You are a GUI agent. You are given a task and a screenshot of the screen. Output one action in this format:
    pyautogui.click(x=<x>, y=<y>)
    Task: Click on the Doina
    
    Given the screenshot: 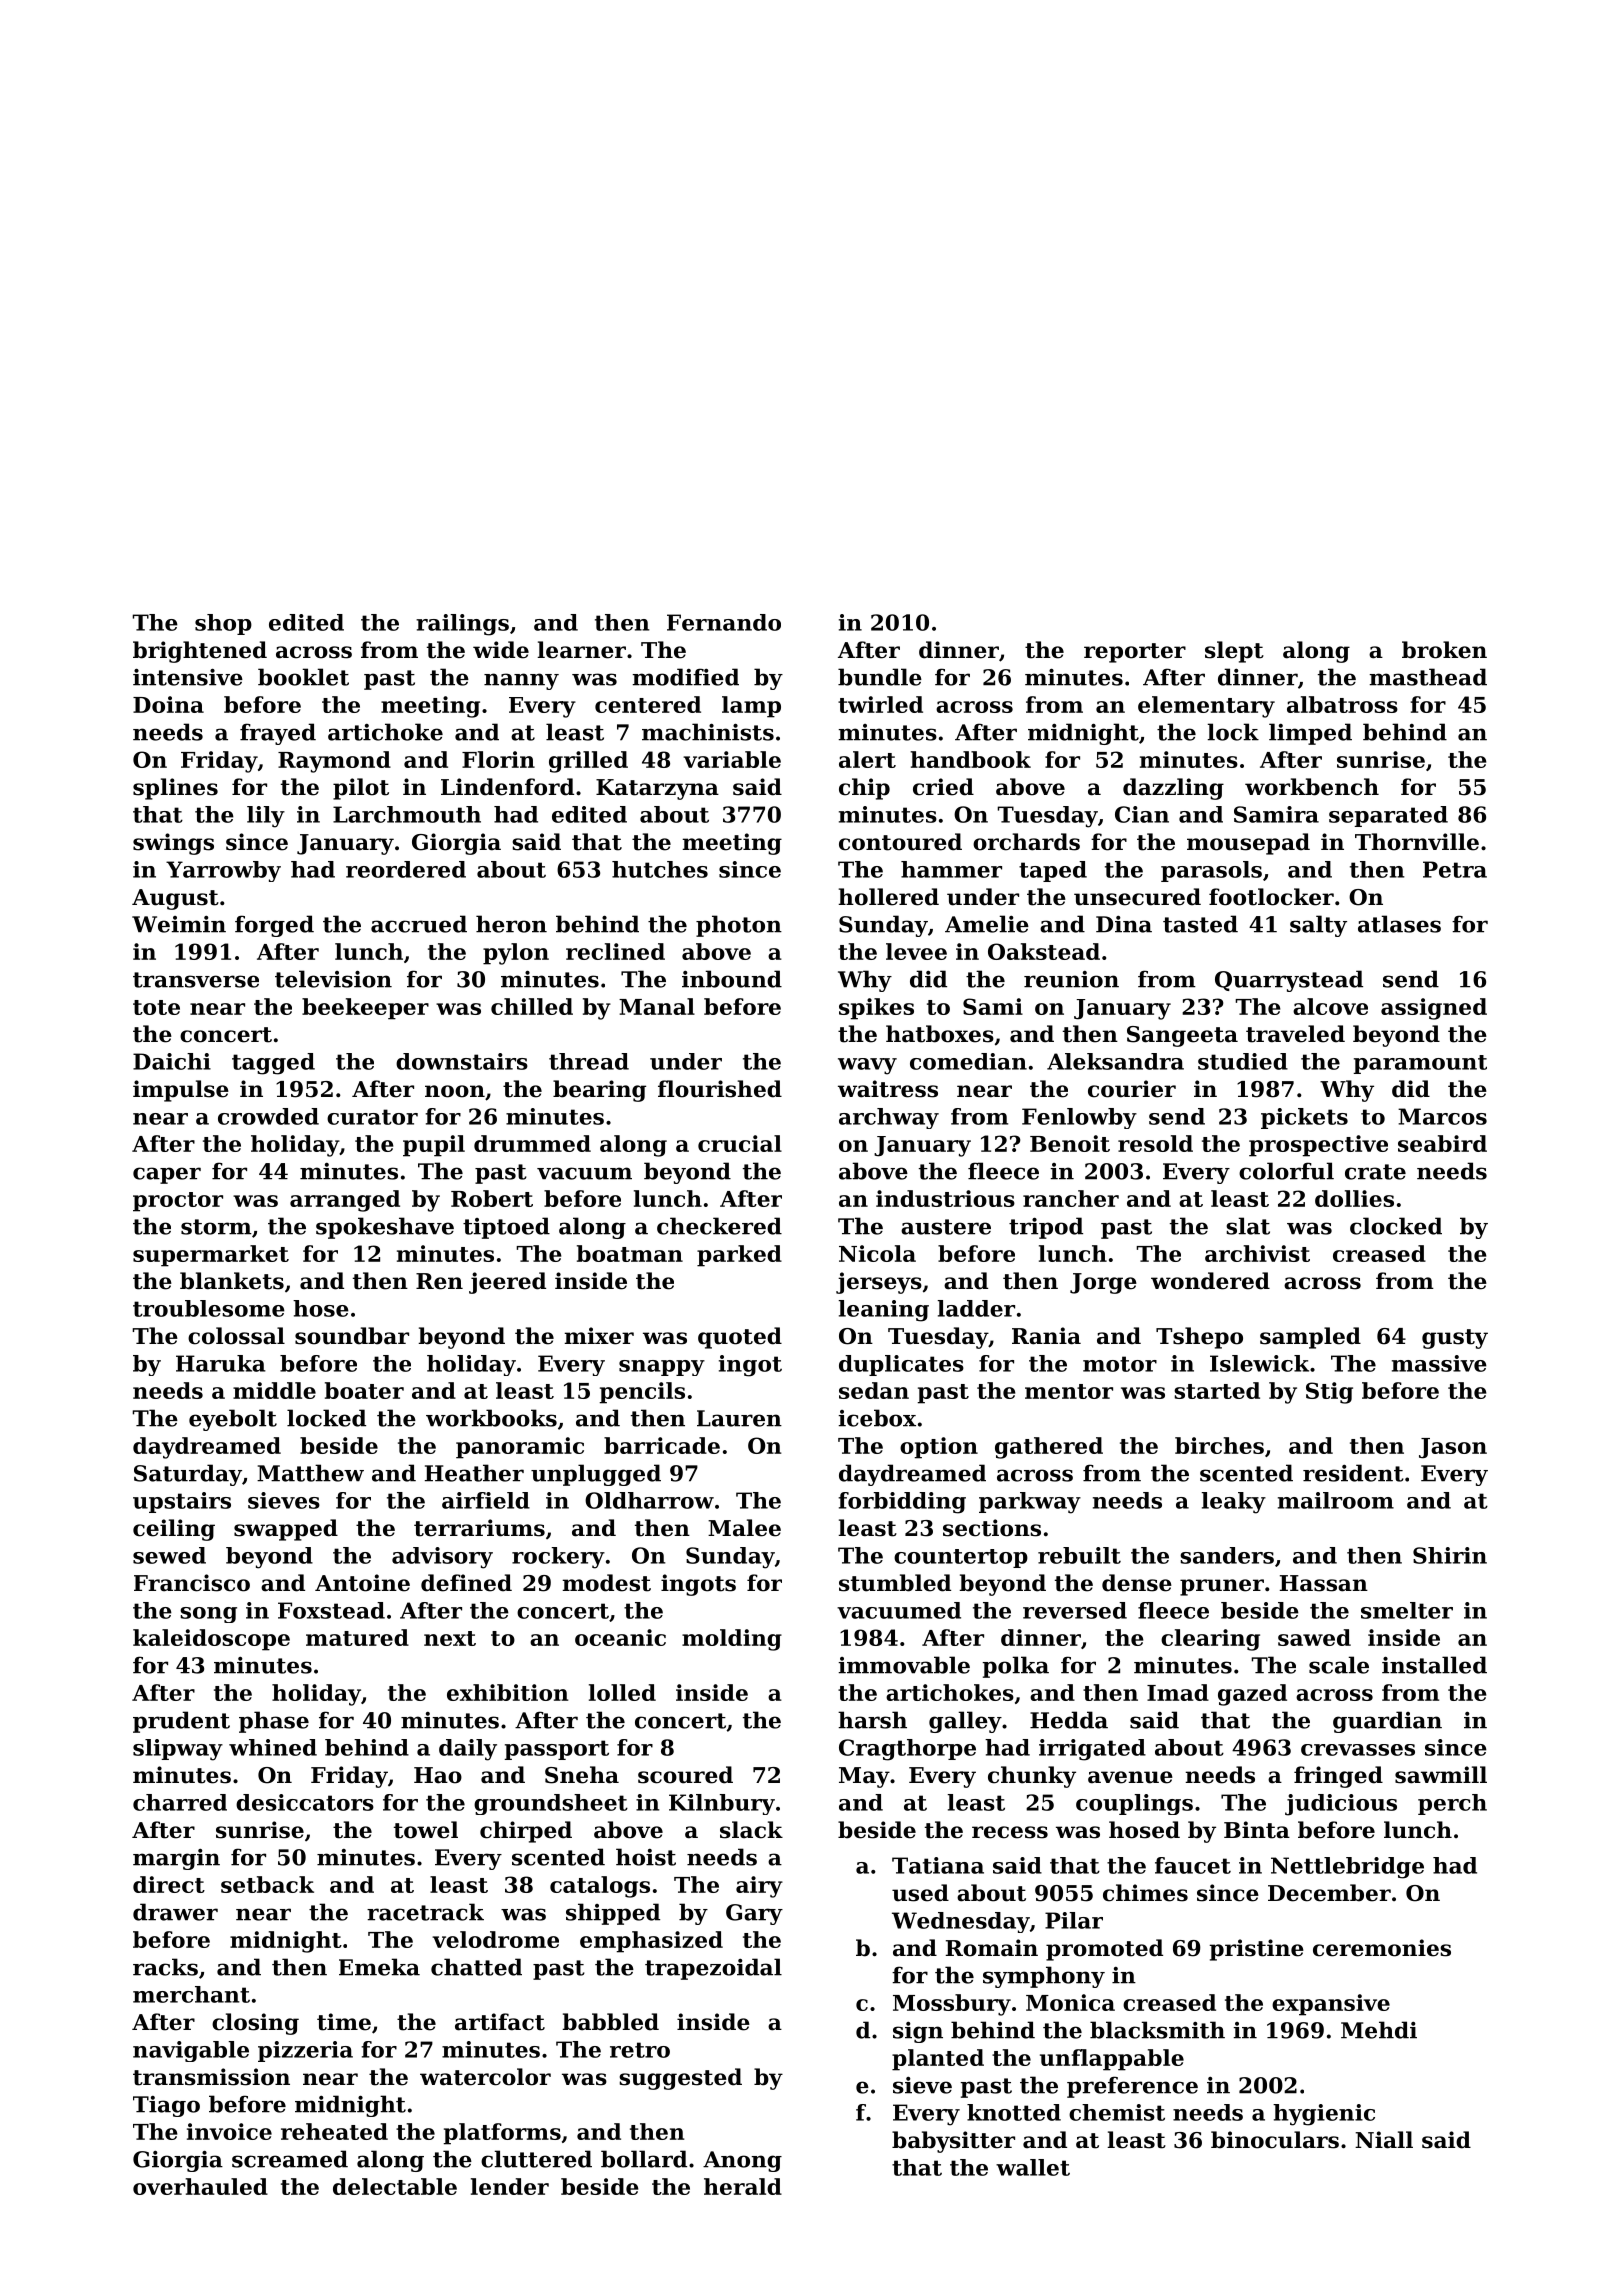 What is the action you would take?
    pyautogui.click(x=168, y=704)
